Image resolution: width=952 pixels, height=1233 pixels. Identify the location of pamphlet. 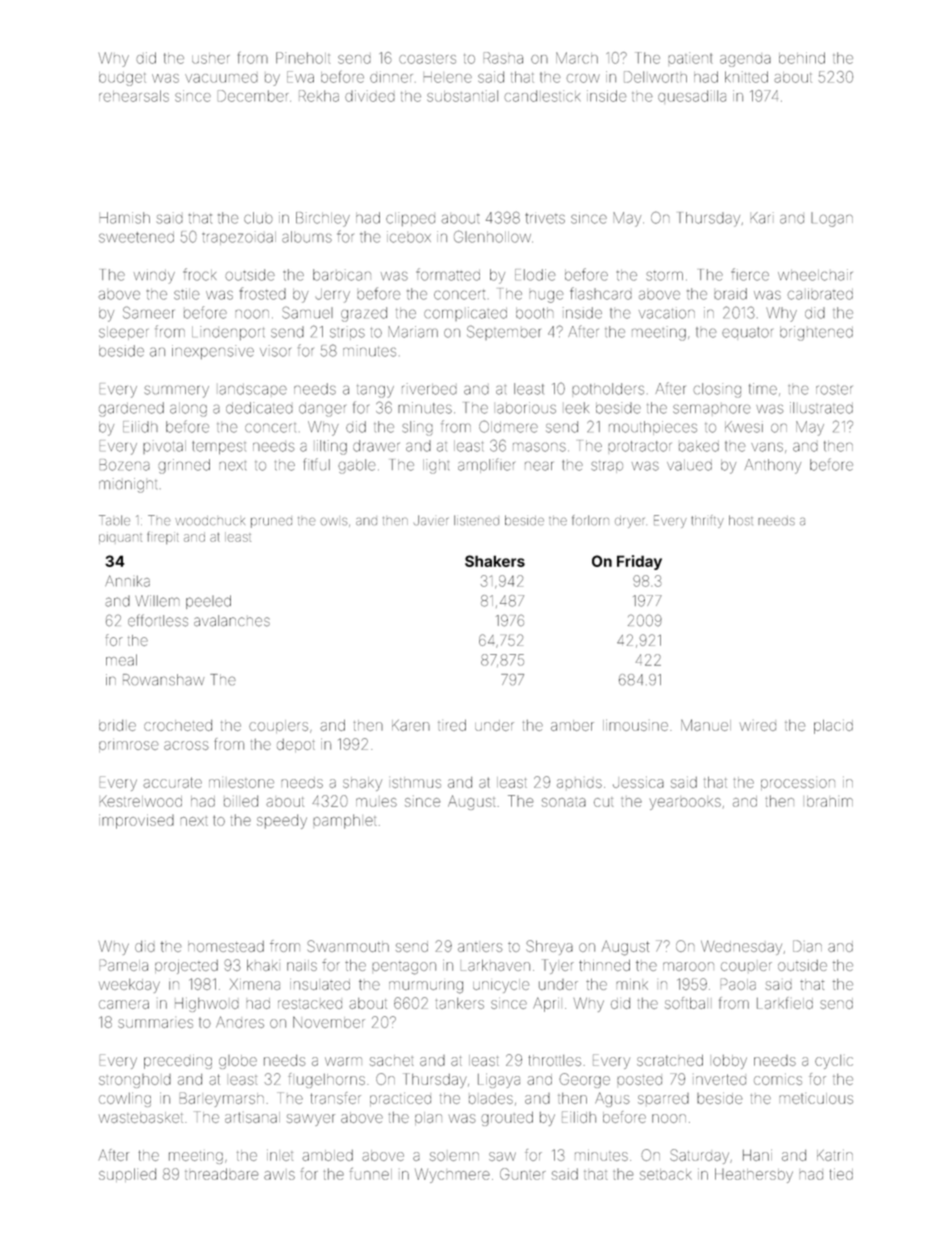
(345, 821).
